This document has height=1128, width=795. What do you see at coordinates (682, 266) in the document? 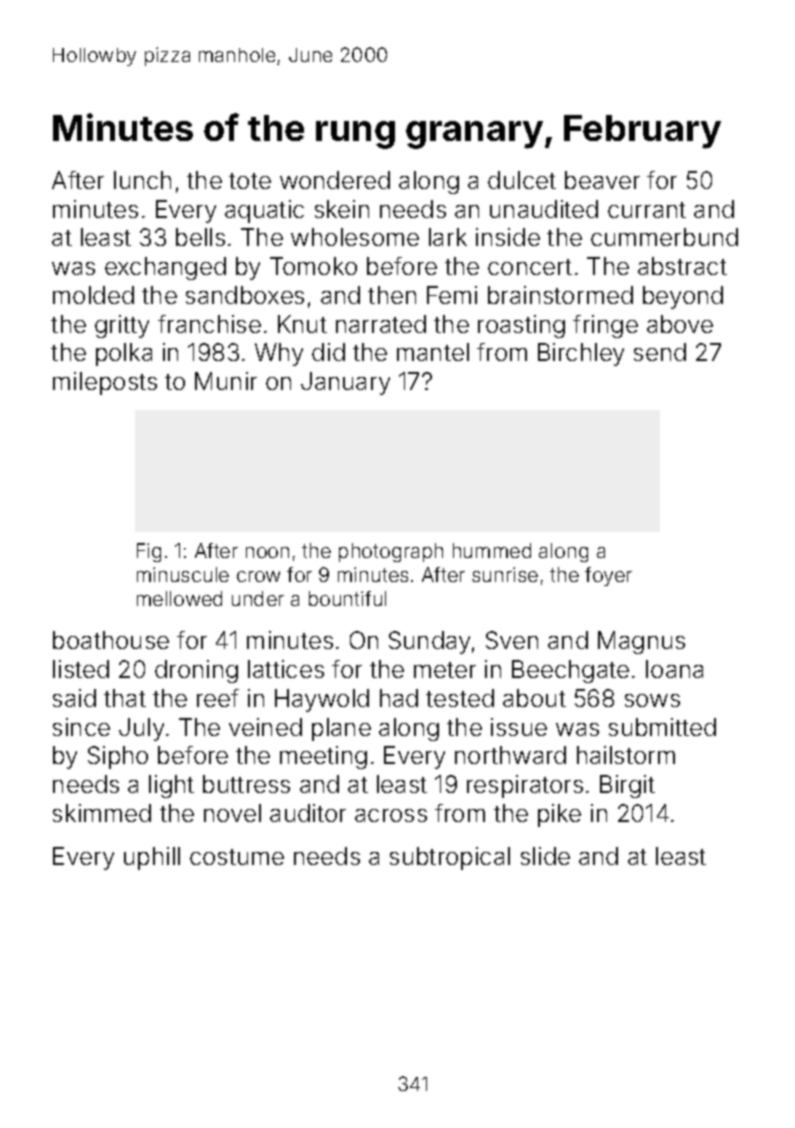
I see `abstract` at bounding box center [682, 266].
